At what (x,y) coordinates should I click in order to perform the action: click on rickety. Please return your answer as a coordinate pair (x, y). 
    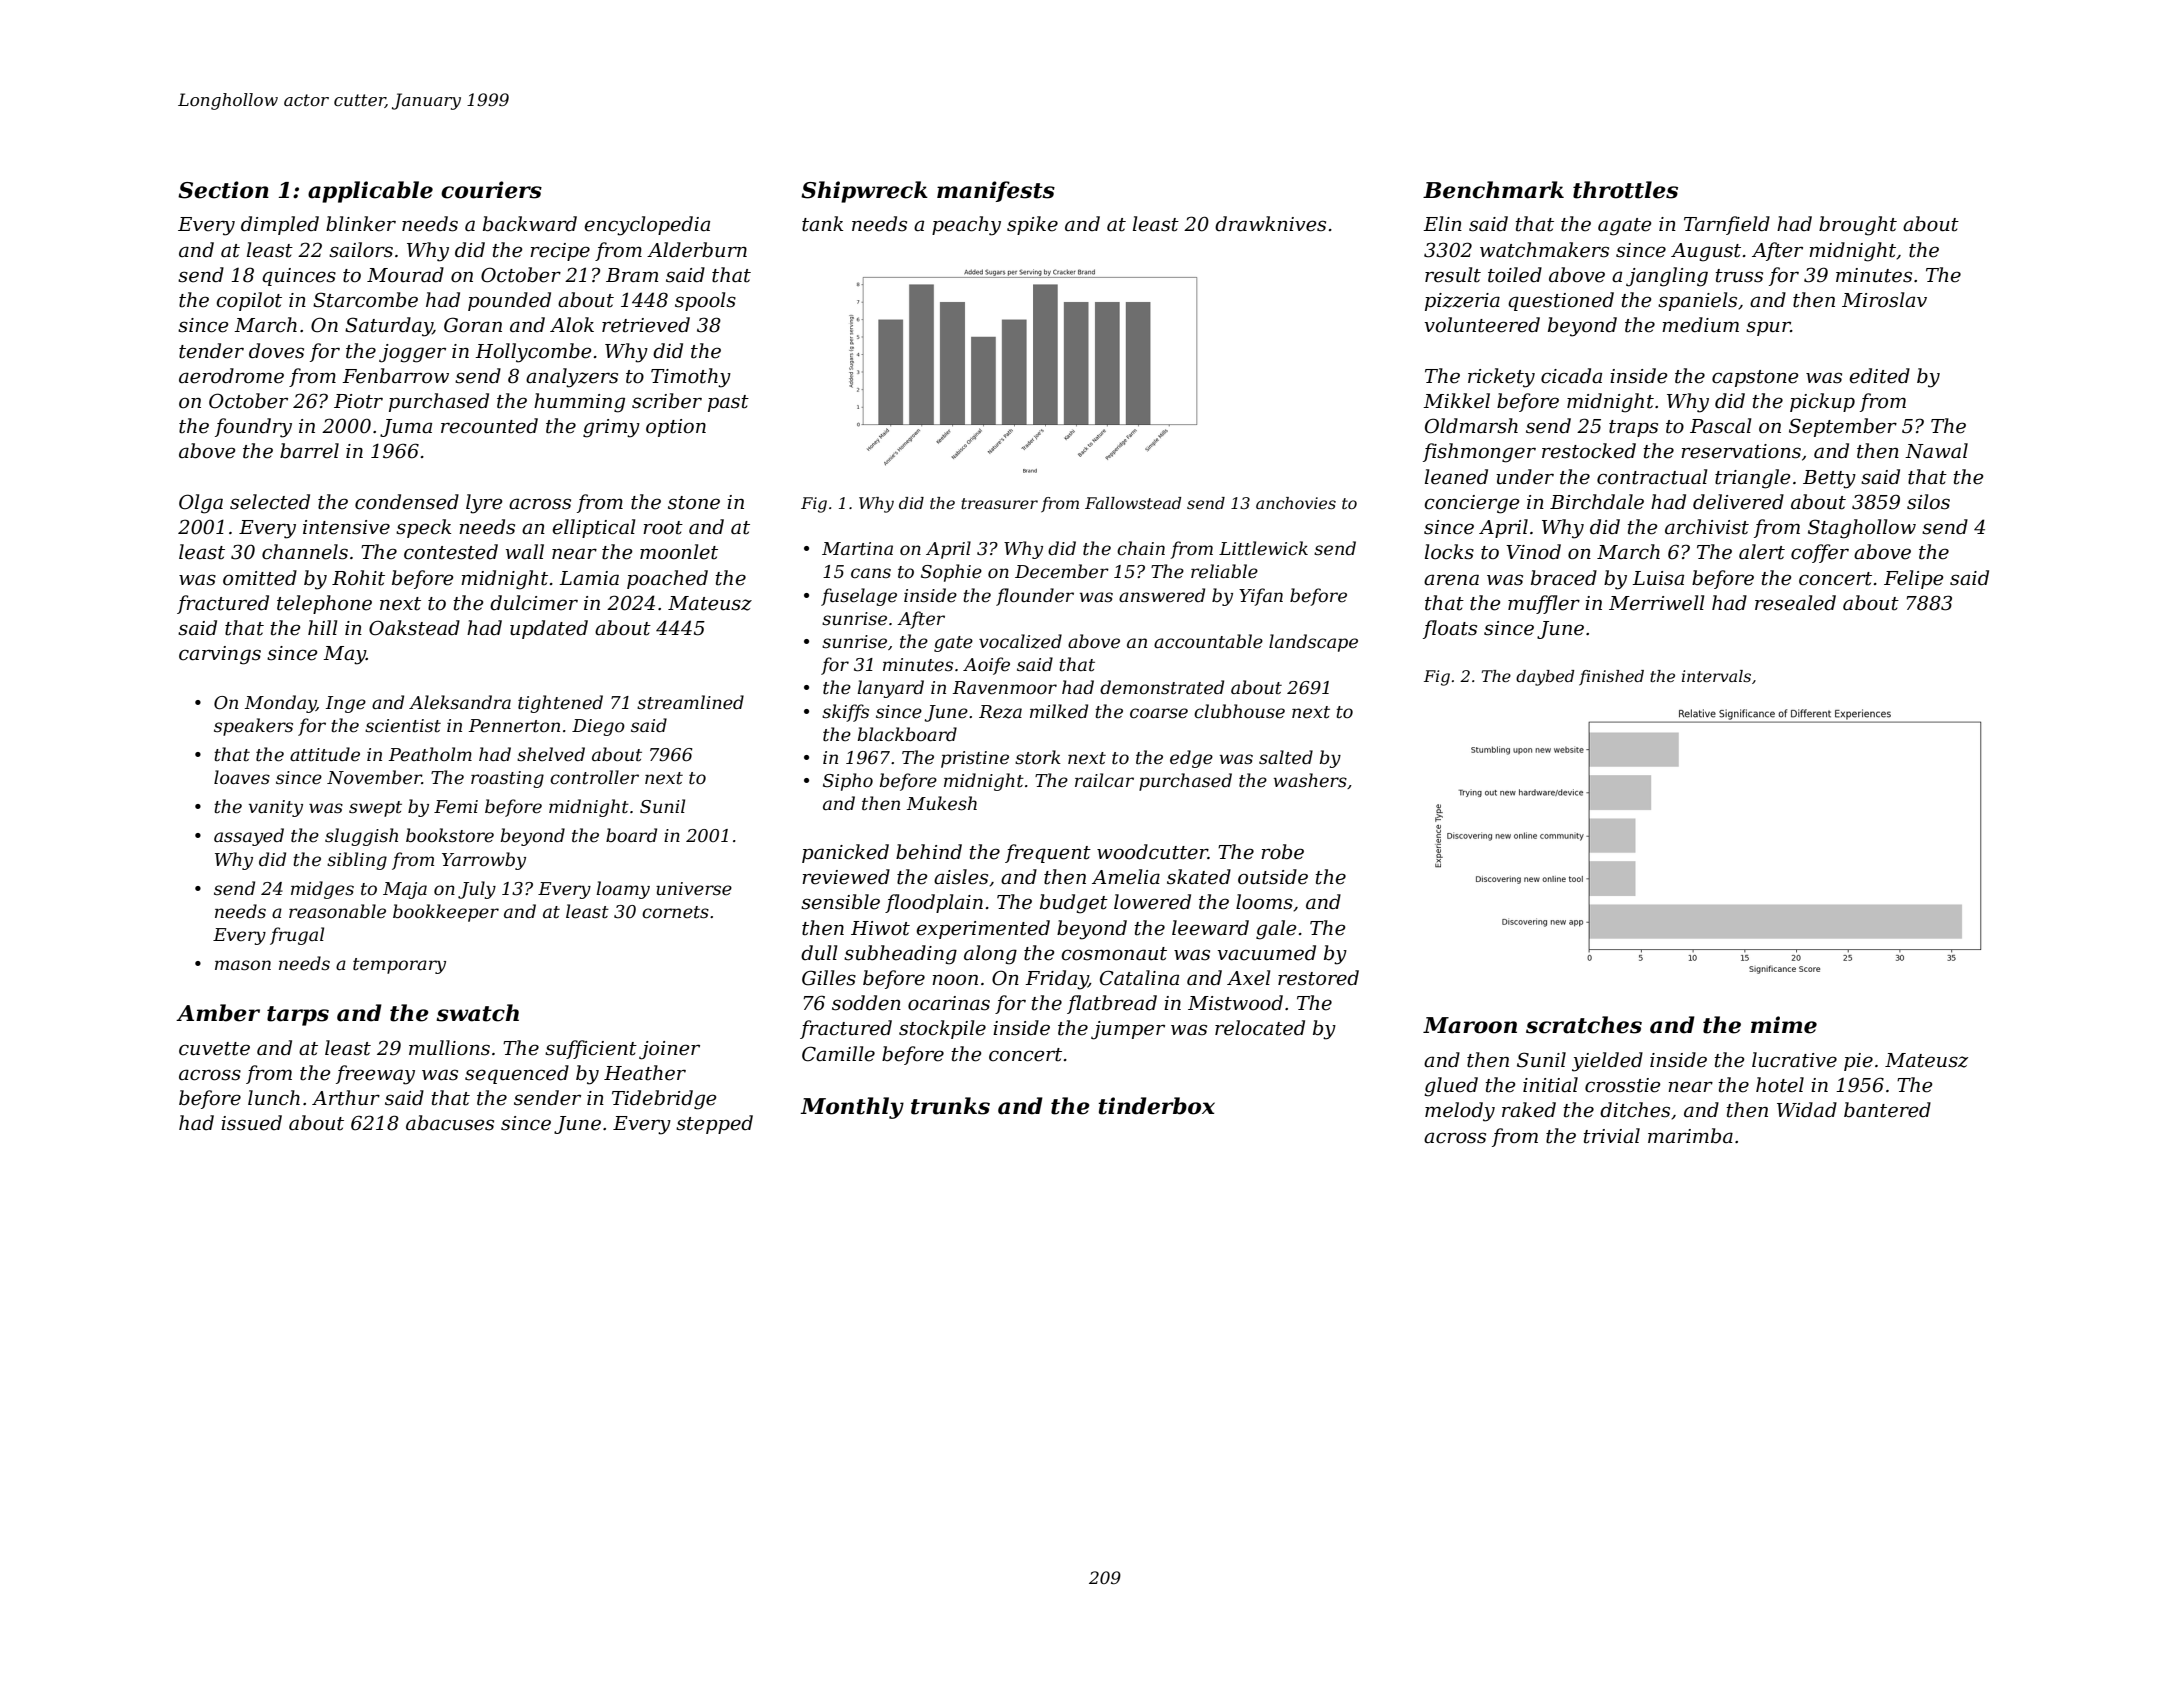
    Looking at the image, I should click on (1501, 378).
